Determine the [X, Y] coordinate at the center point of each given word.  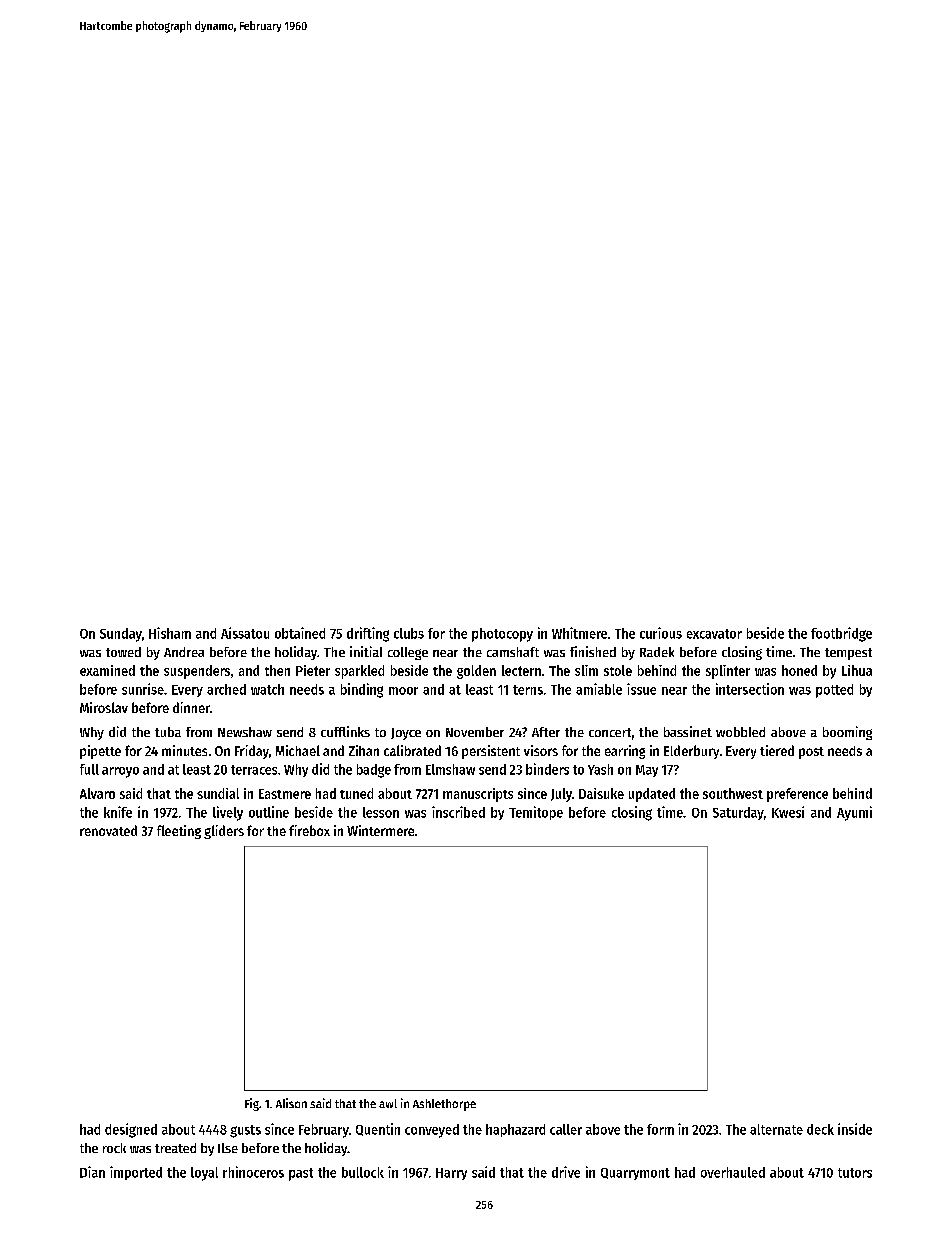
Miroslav [104, 707]
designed [131, 1130]
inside [855, 1129]
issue [641, 689]
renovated [108, 830]
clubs [409, 633]
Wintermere [380, 830]
